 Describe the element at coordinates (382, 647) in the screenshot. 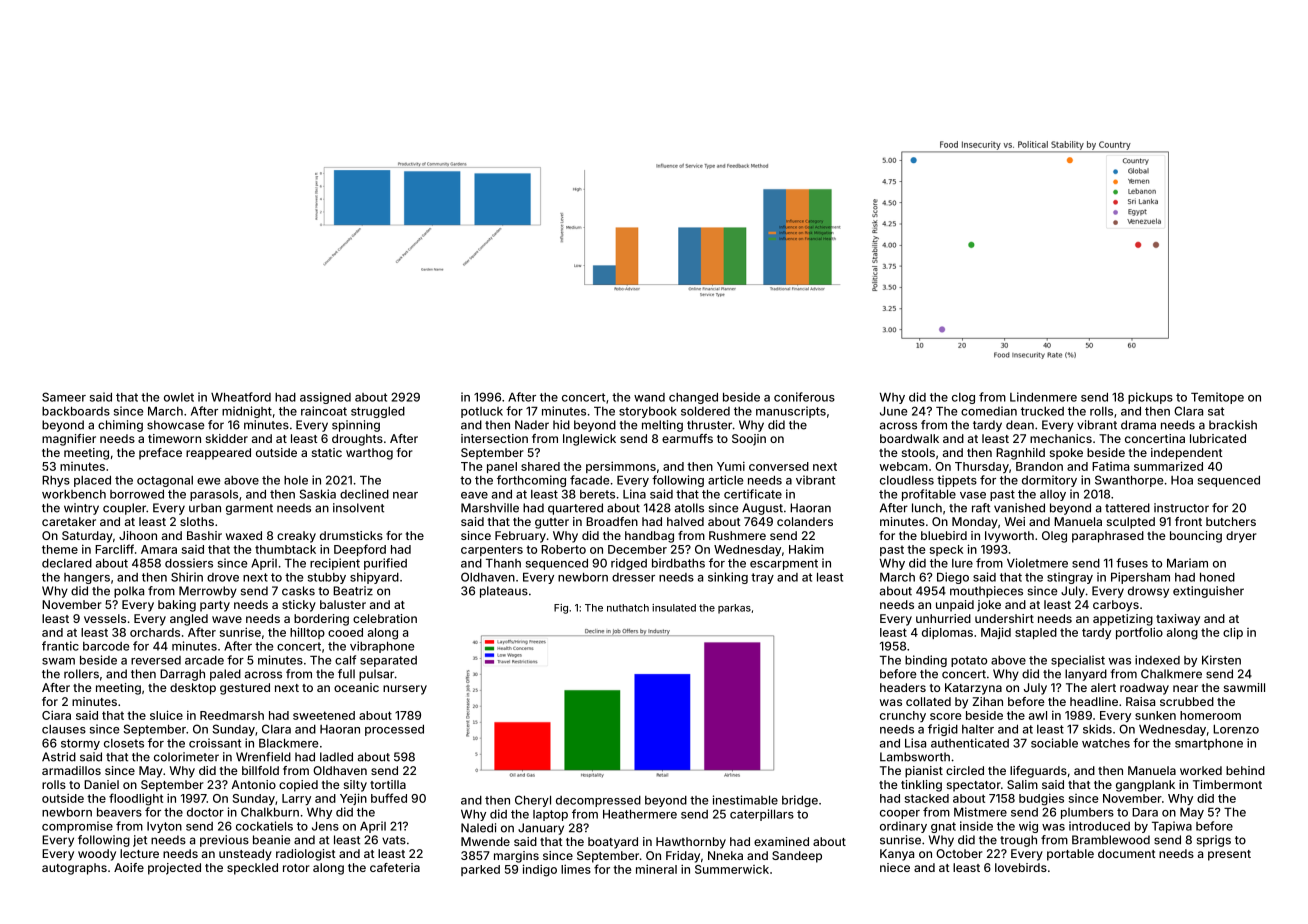

I see `vibraphone` at that location.
